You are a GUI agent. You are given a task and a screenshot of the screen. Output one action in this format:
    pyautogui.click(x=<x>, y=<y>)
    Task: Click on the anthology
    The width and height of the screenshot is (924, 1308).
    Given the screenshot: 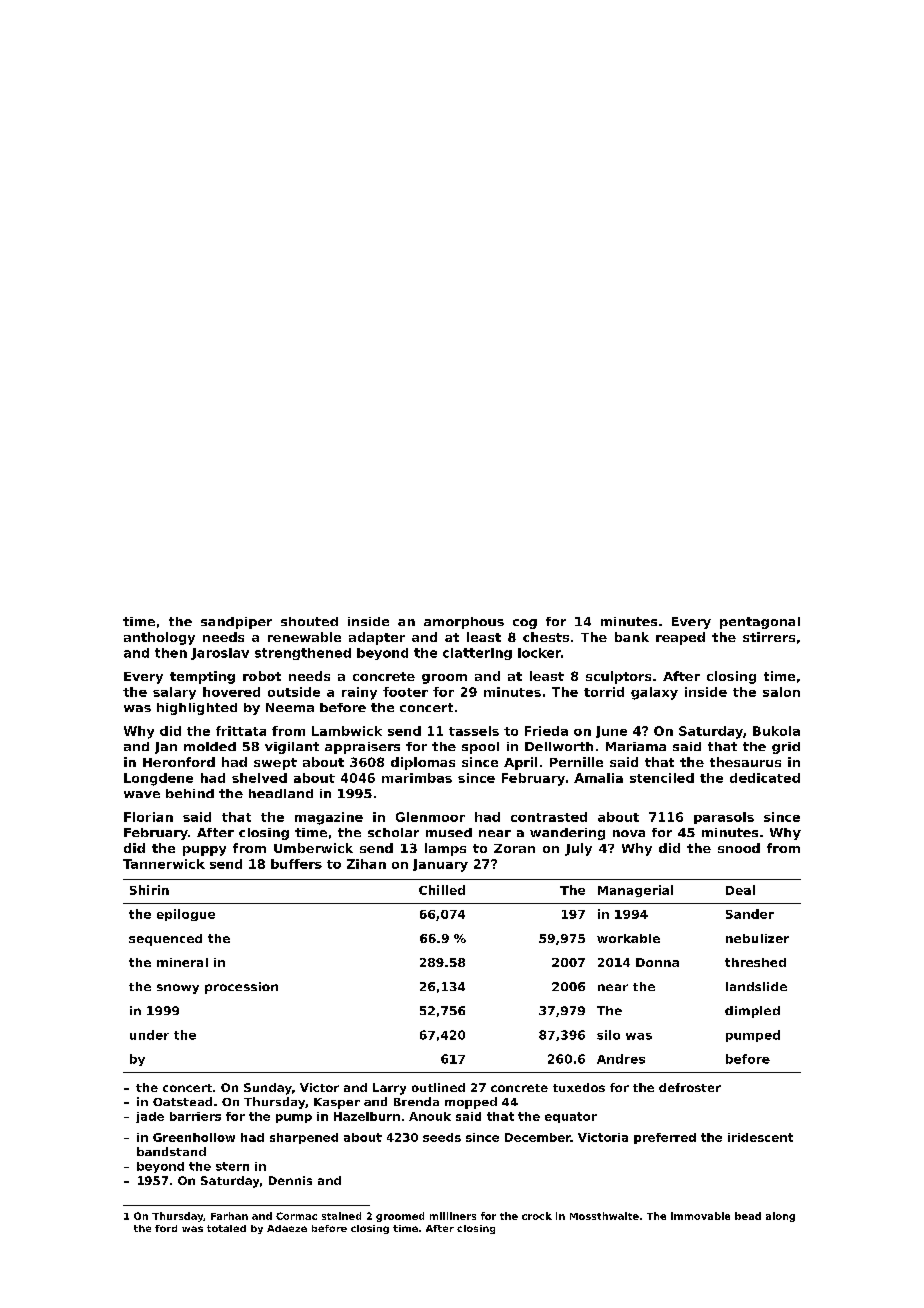 What is the action you would take?
    pyautogui.click(x=159, y=638)
